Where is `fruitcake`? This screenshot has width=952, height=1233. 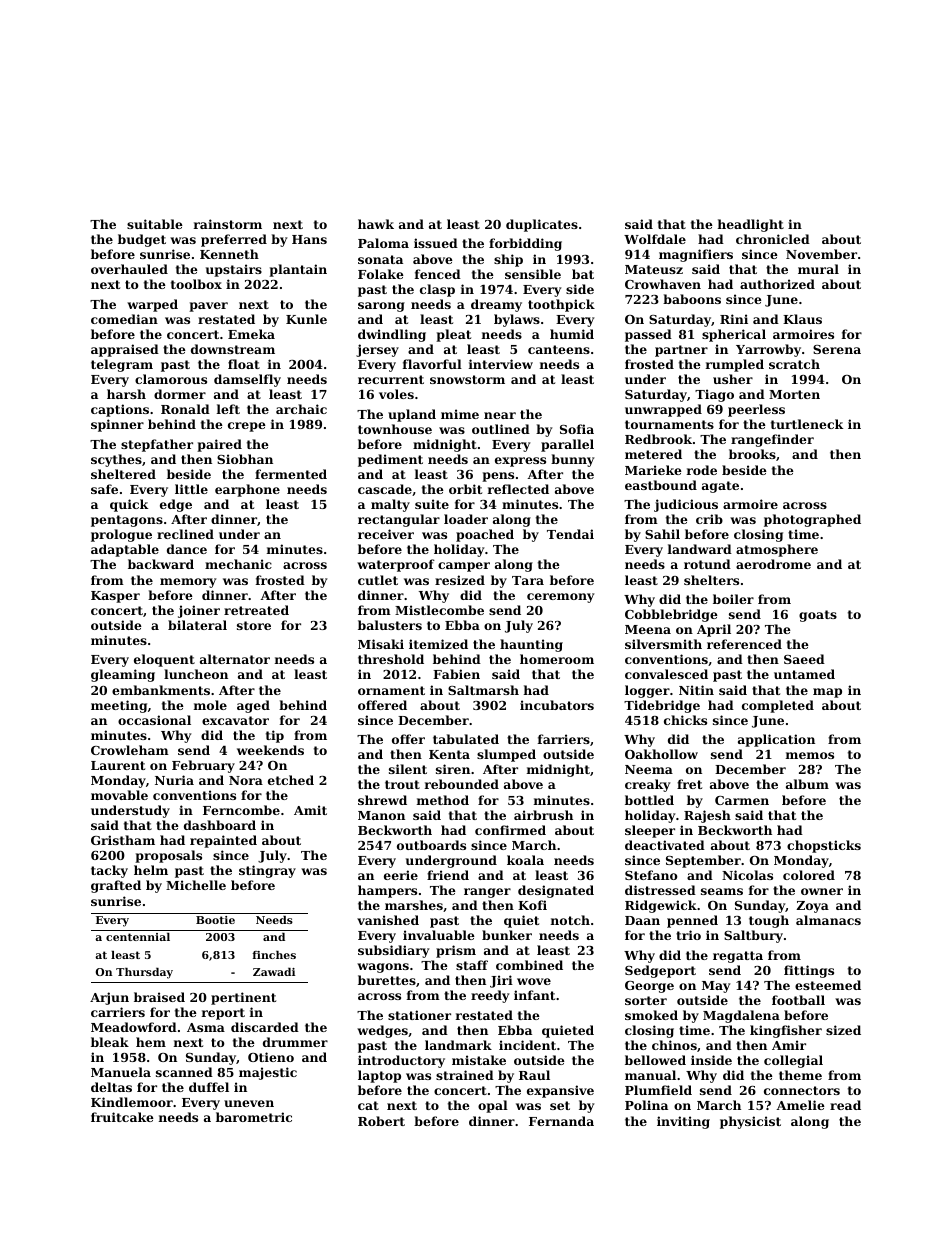
fruitcake is located at coordinates (122, 1117).
